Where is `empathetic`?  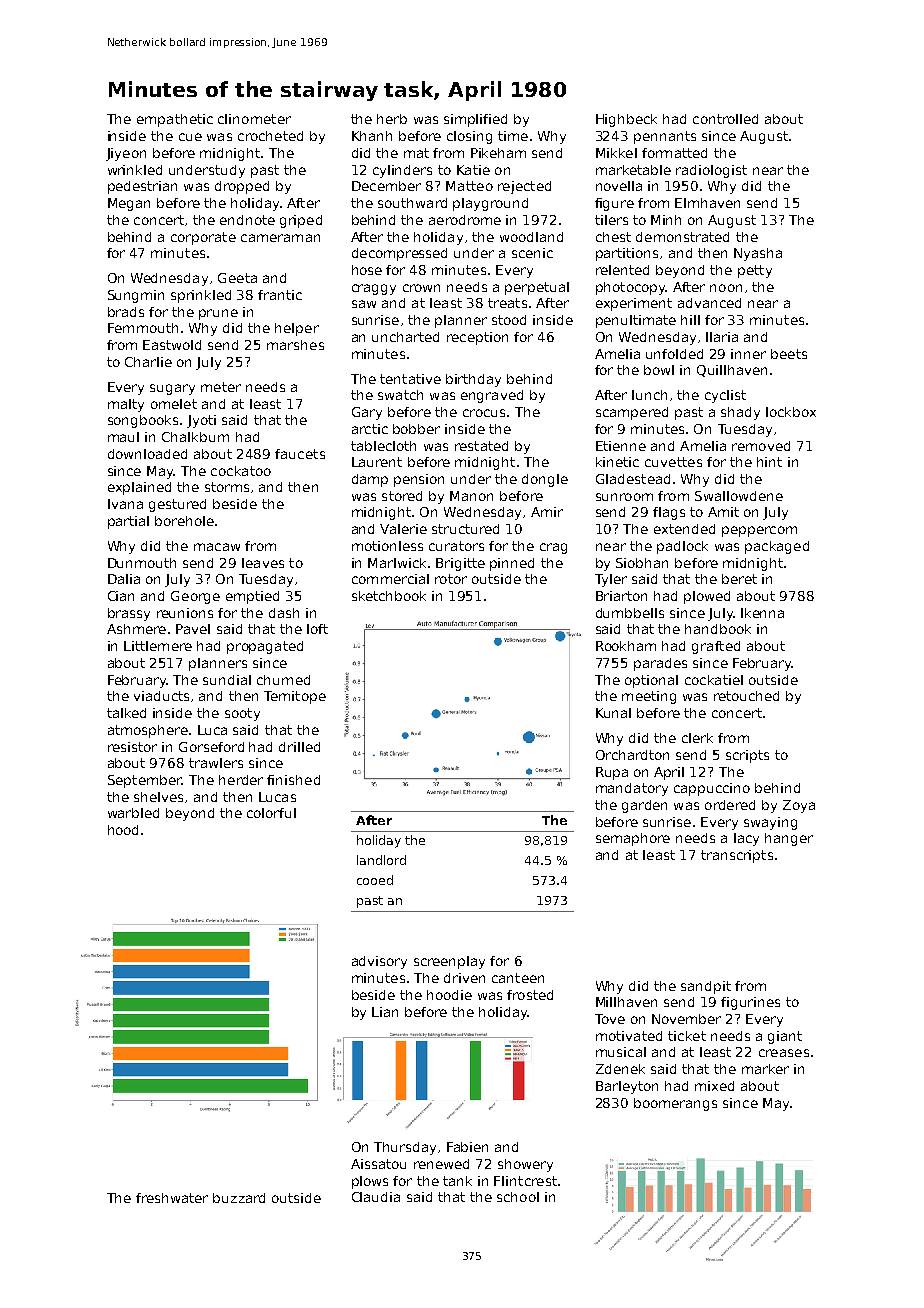
empathetic is located at coordinates (175, 120).
